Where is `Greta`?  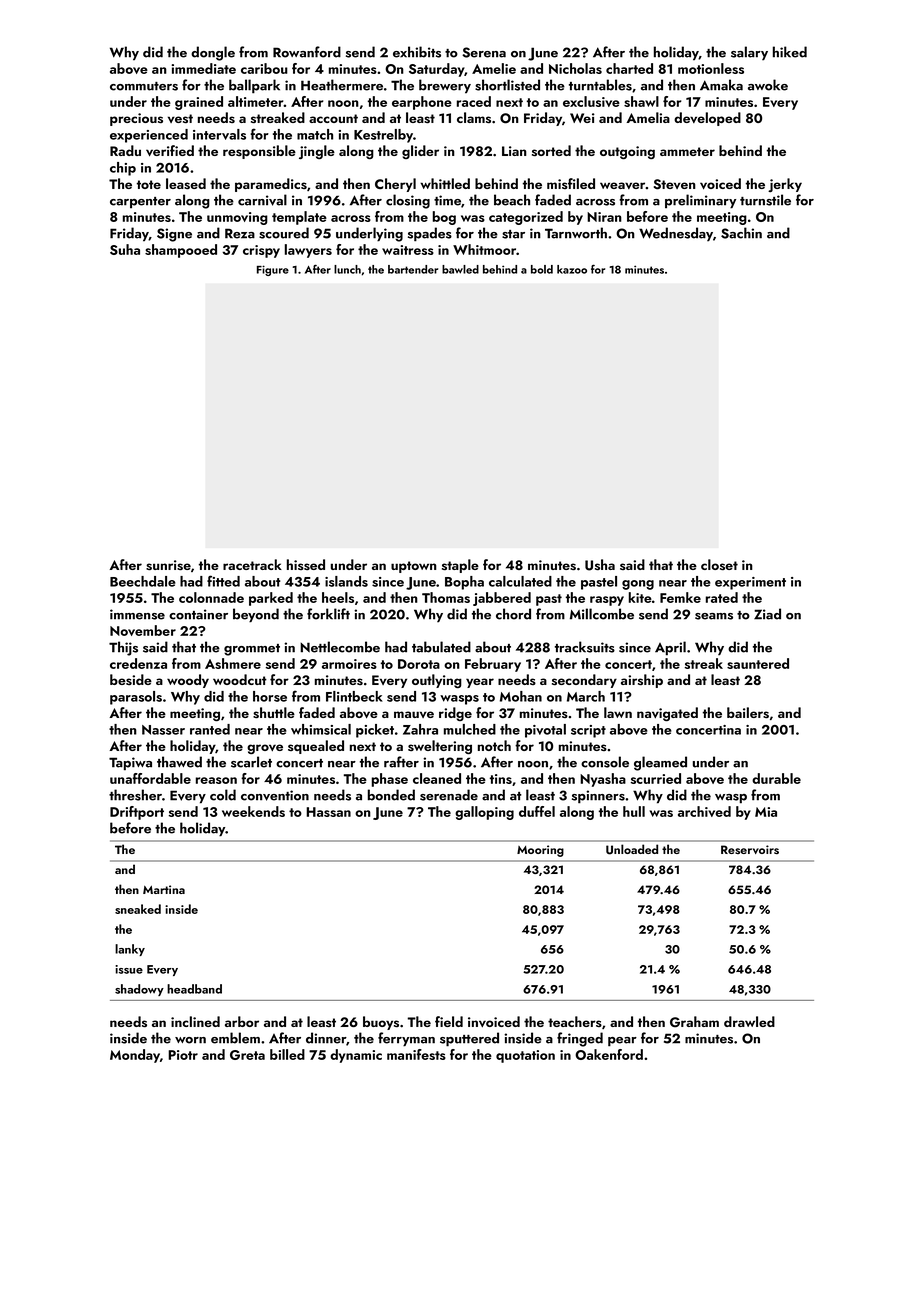
Greta is located at coordinates (247, 1055).
